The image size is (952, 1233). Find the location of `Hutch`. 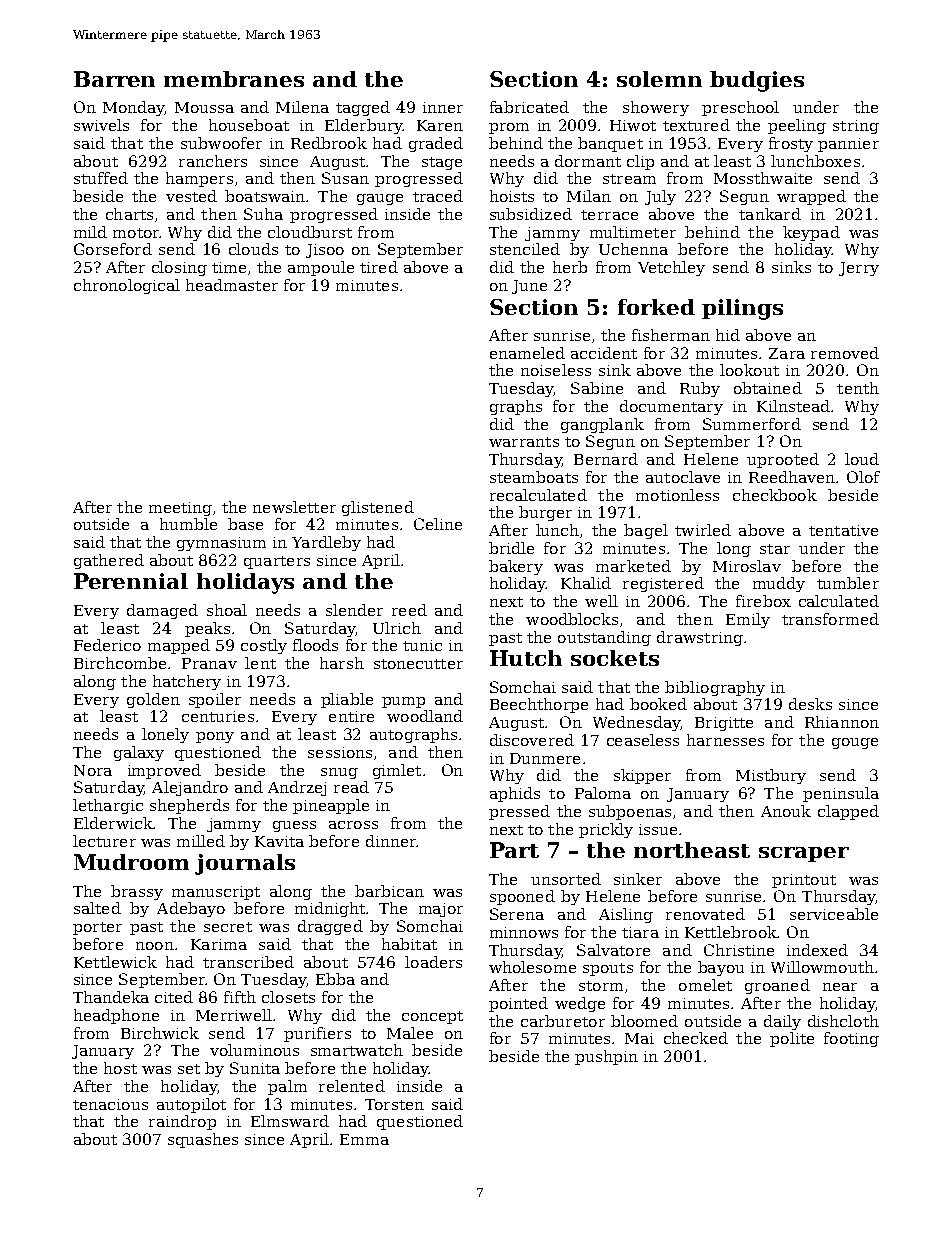

Hutch is located at coordinates (526, 658).
